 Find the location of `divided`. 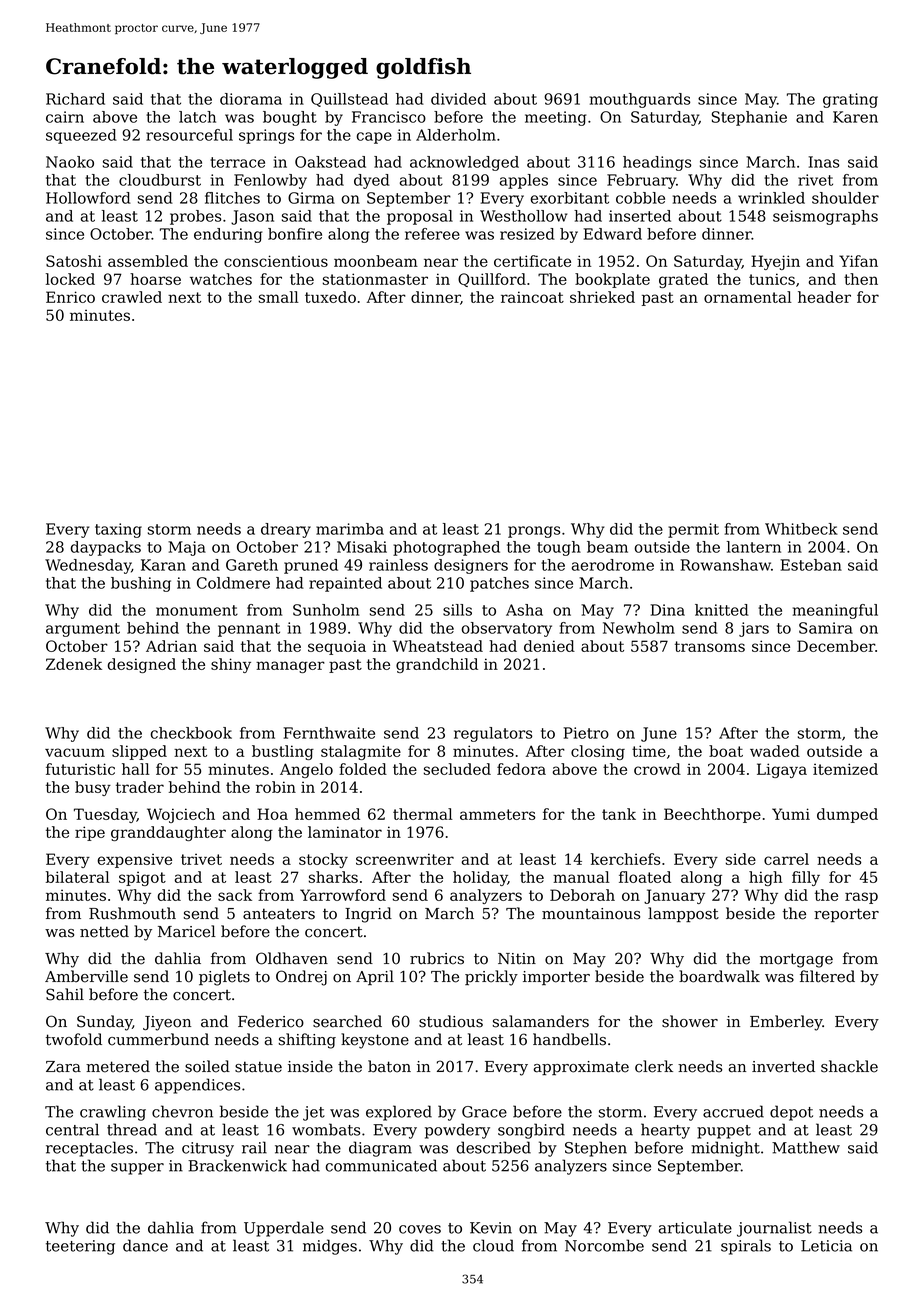

divided is located at coordinates (458, 99).
